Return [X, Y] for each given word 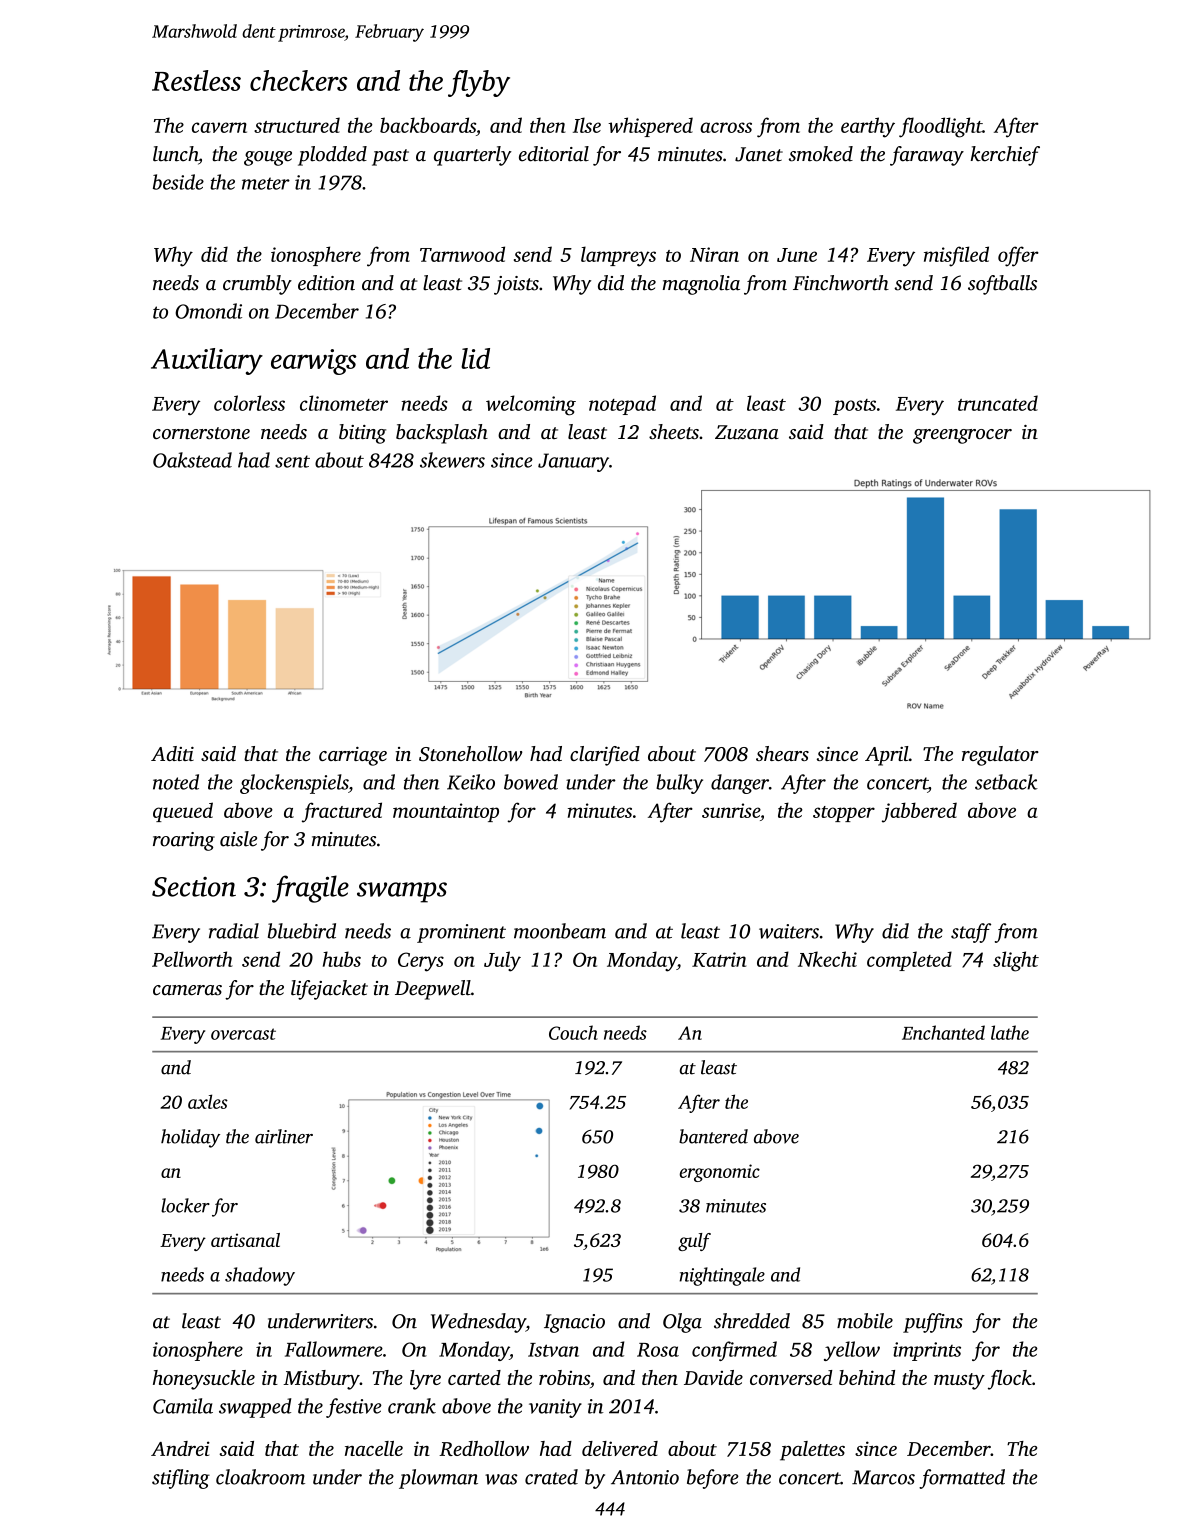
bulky [679, 784]
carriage [353, 756]
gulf [694, 1242]
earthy [868, 127]
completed [909, 961]
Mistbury [321, 1380]
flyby [479, 83]
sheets [674, 431]
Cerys [421, 962]
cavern [219, 127]
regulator [1000, 756]
